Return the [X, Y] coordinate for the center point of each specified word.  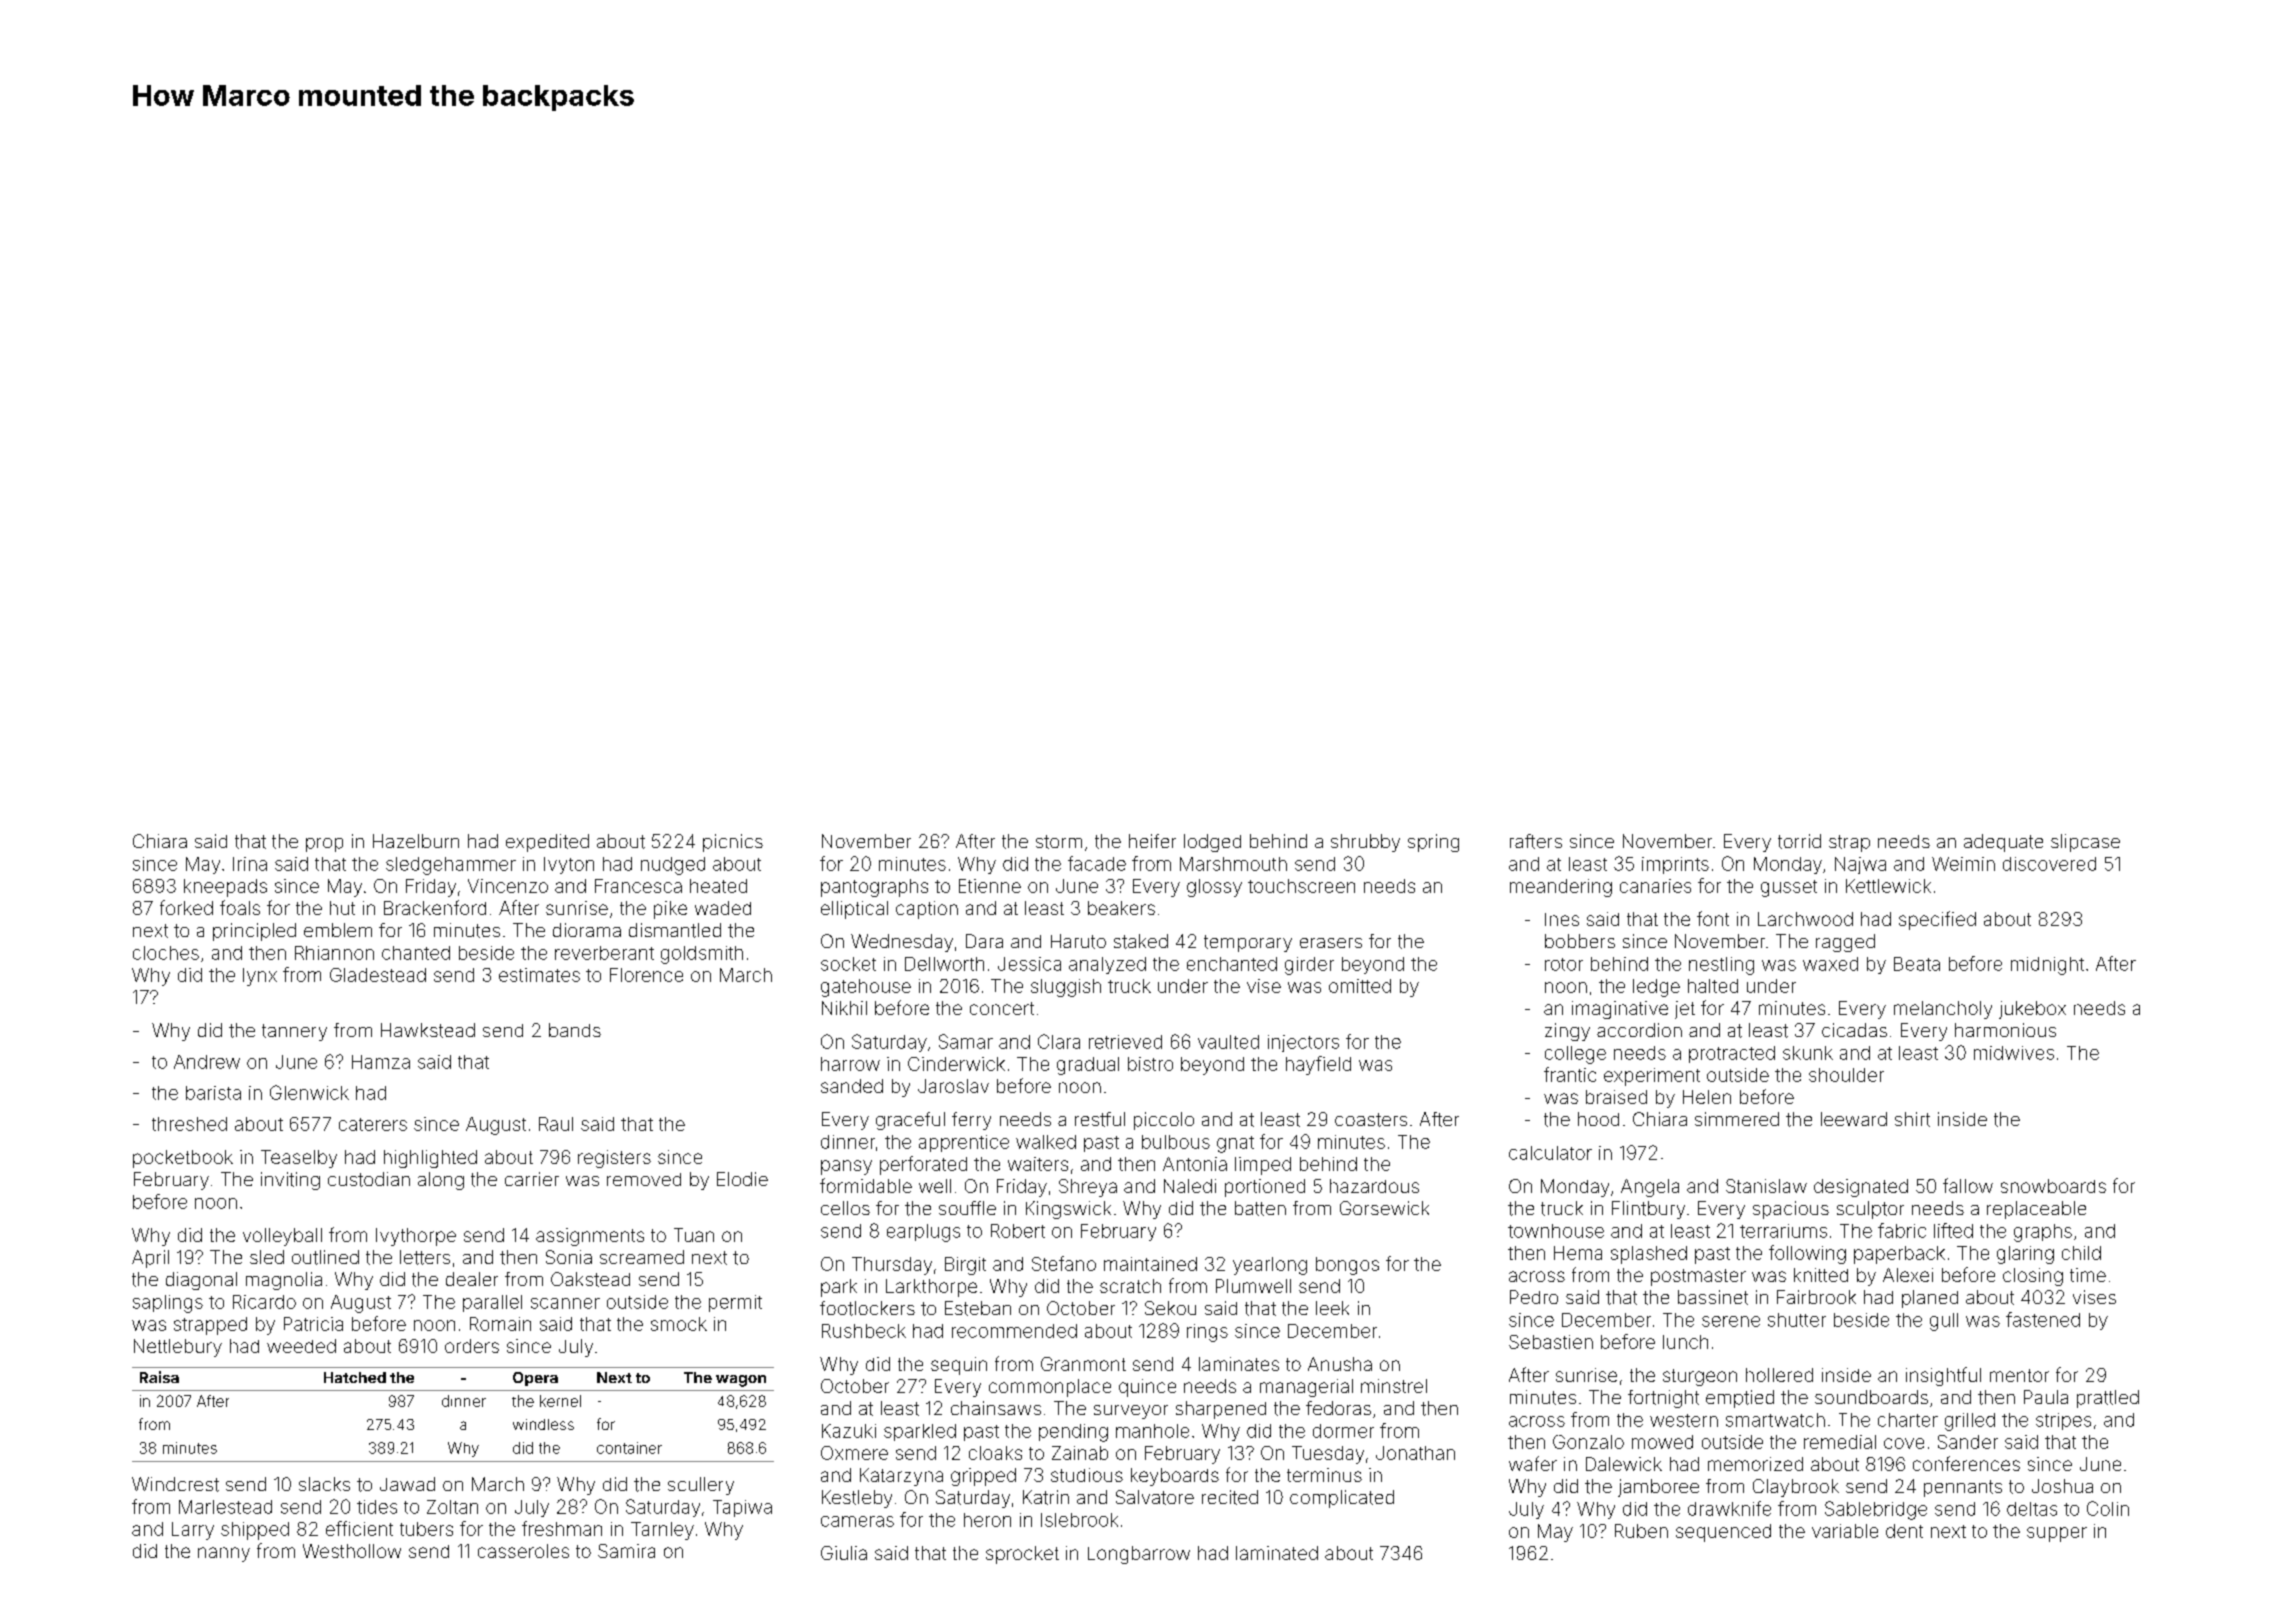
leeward [1854, 1119]
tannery [294, 1032]
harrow [850, 1064]
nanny [224, 1554]
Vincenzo [508, 886]
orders [472, 1346]
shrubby [1365, 843]
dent [1904, 1531]
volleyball [282, 1237]
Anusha [1340, 1364]
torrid [1799, 841]
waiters [1038, 1164]
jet [1685, 1010]
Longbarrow [1139, 1555]
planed [1930, 1299]
